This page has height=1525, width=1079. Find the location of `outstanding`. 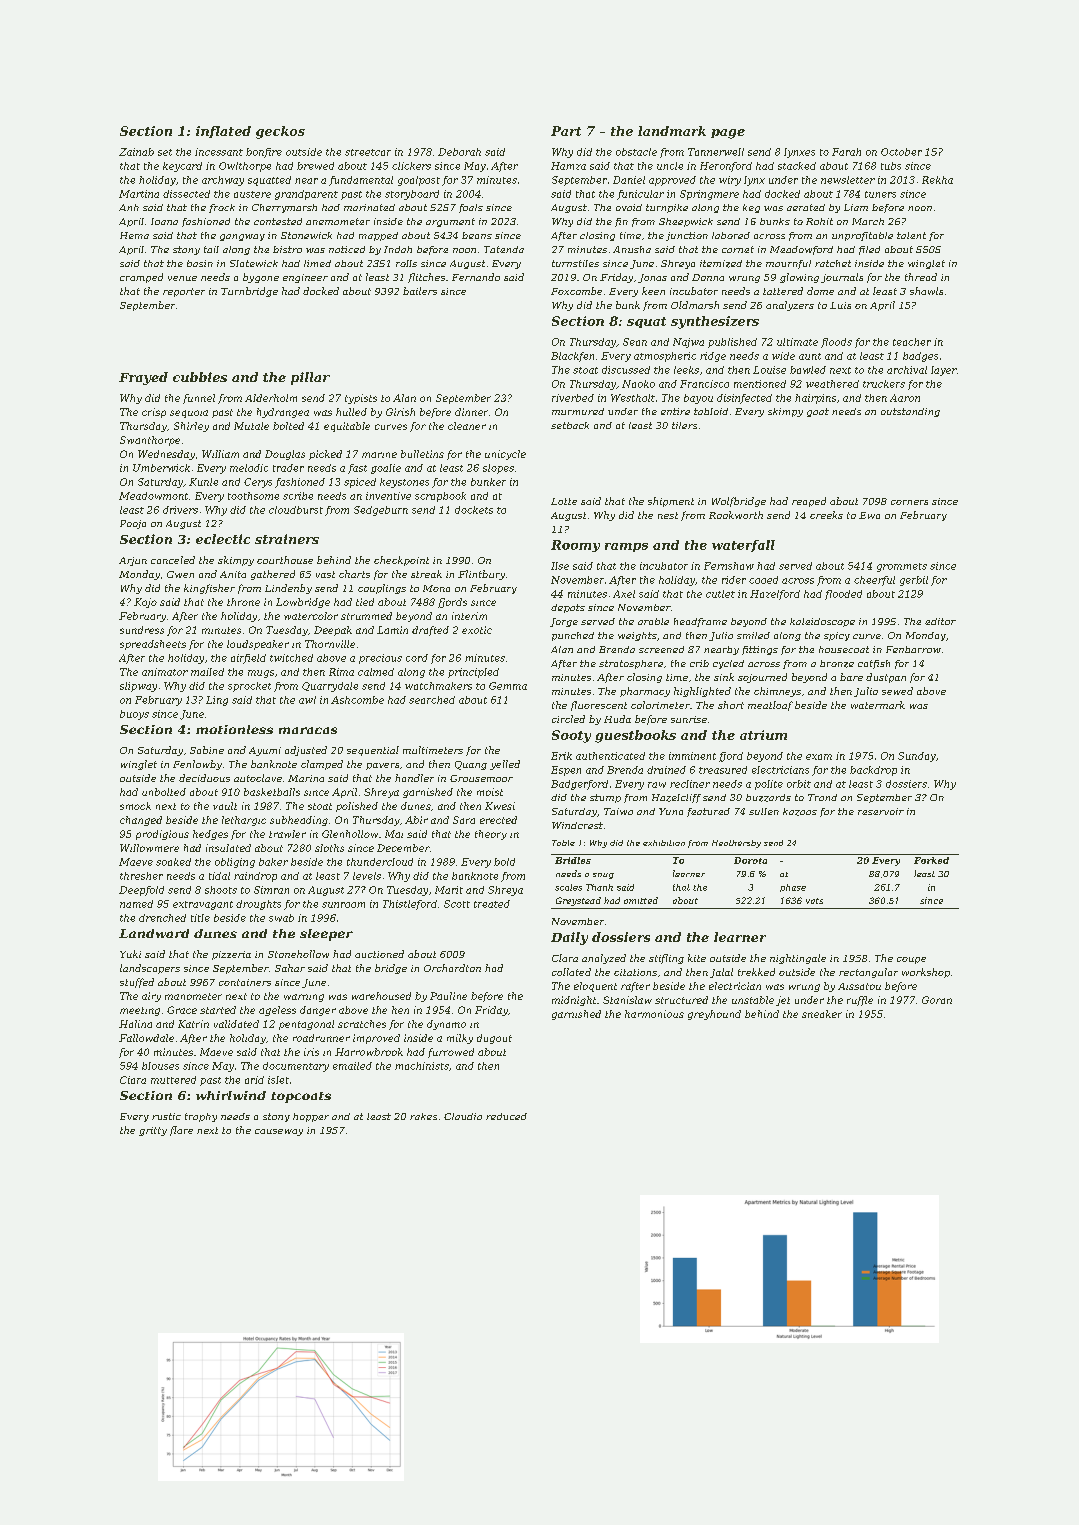

outstanding is located at coordinates (910, 412).
